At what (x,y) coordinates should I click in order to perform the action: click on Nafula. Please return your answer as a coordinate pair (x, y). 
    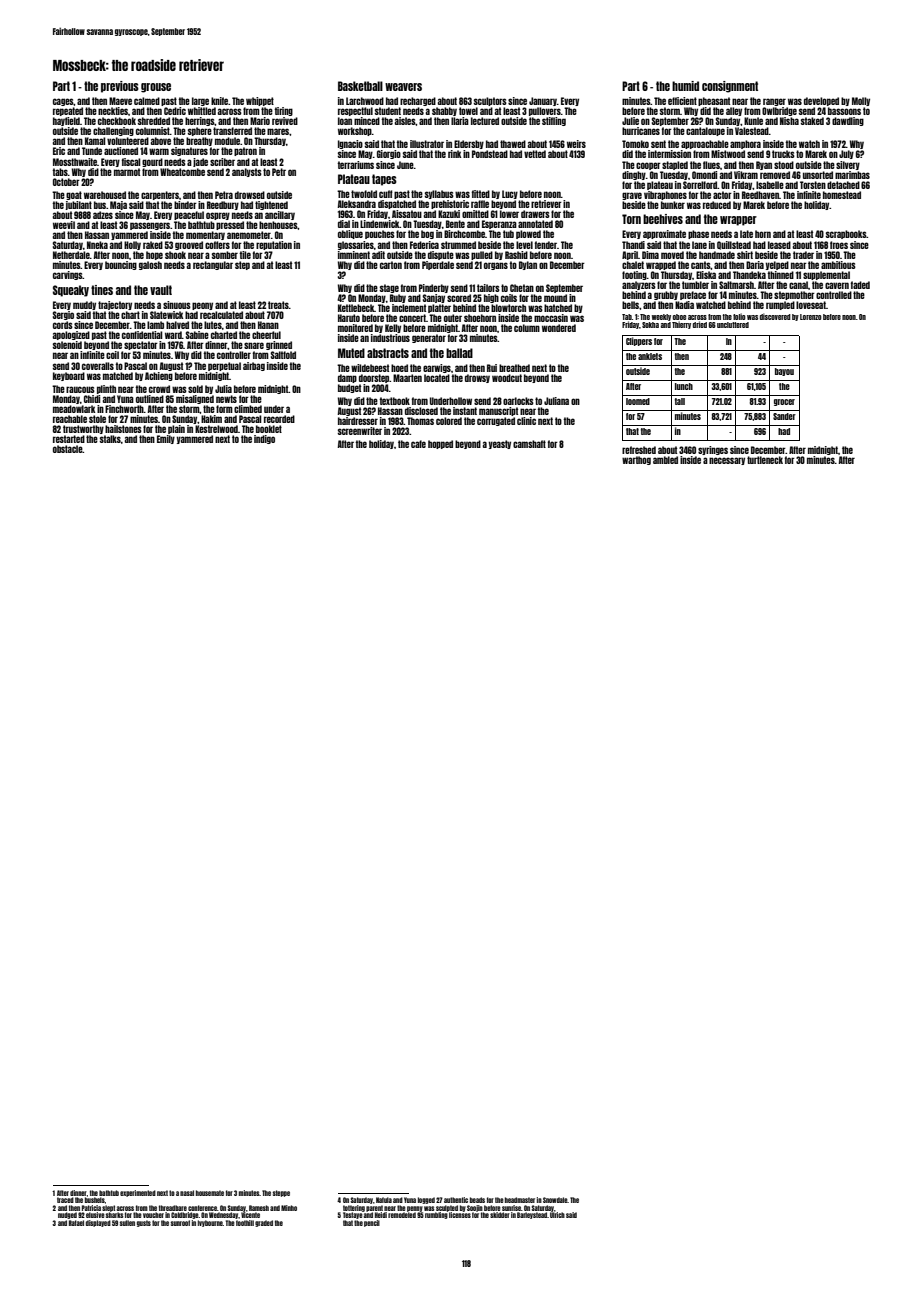
    Looking at the image, I should click on (384, 1200).
